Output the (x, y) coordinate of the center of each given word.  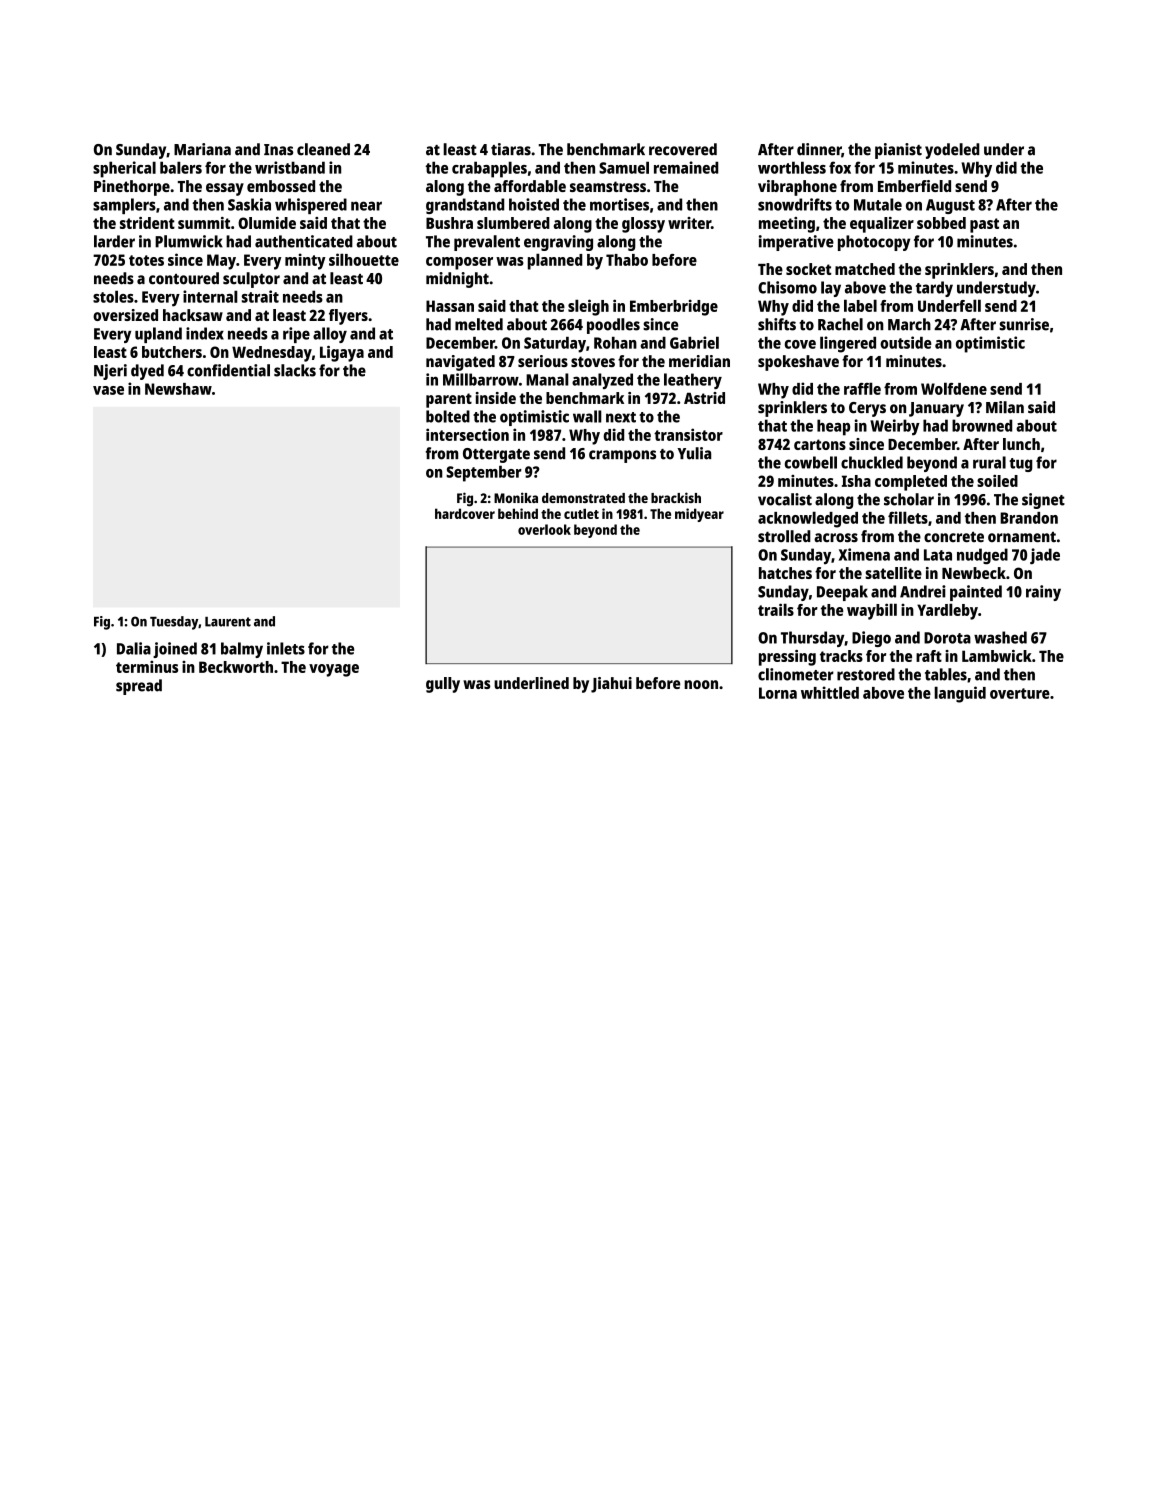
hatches (785, 573)
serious (543, 361)
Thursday (812, 639)
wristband (290, 167)
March (909, 324)
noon (701, 684)
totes (146, 260)
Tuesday (174, 623)
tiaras (511, 149)
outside (906, 342)
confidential (228, 370)
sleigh (588, 307)
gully (443, 685)
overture (1020, 693)
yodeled (952, 151)
